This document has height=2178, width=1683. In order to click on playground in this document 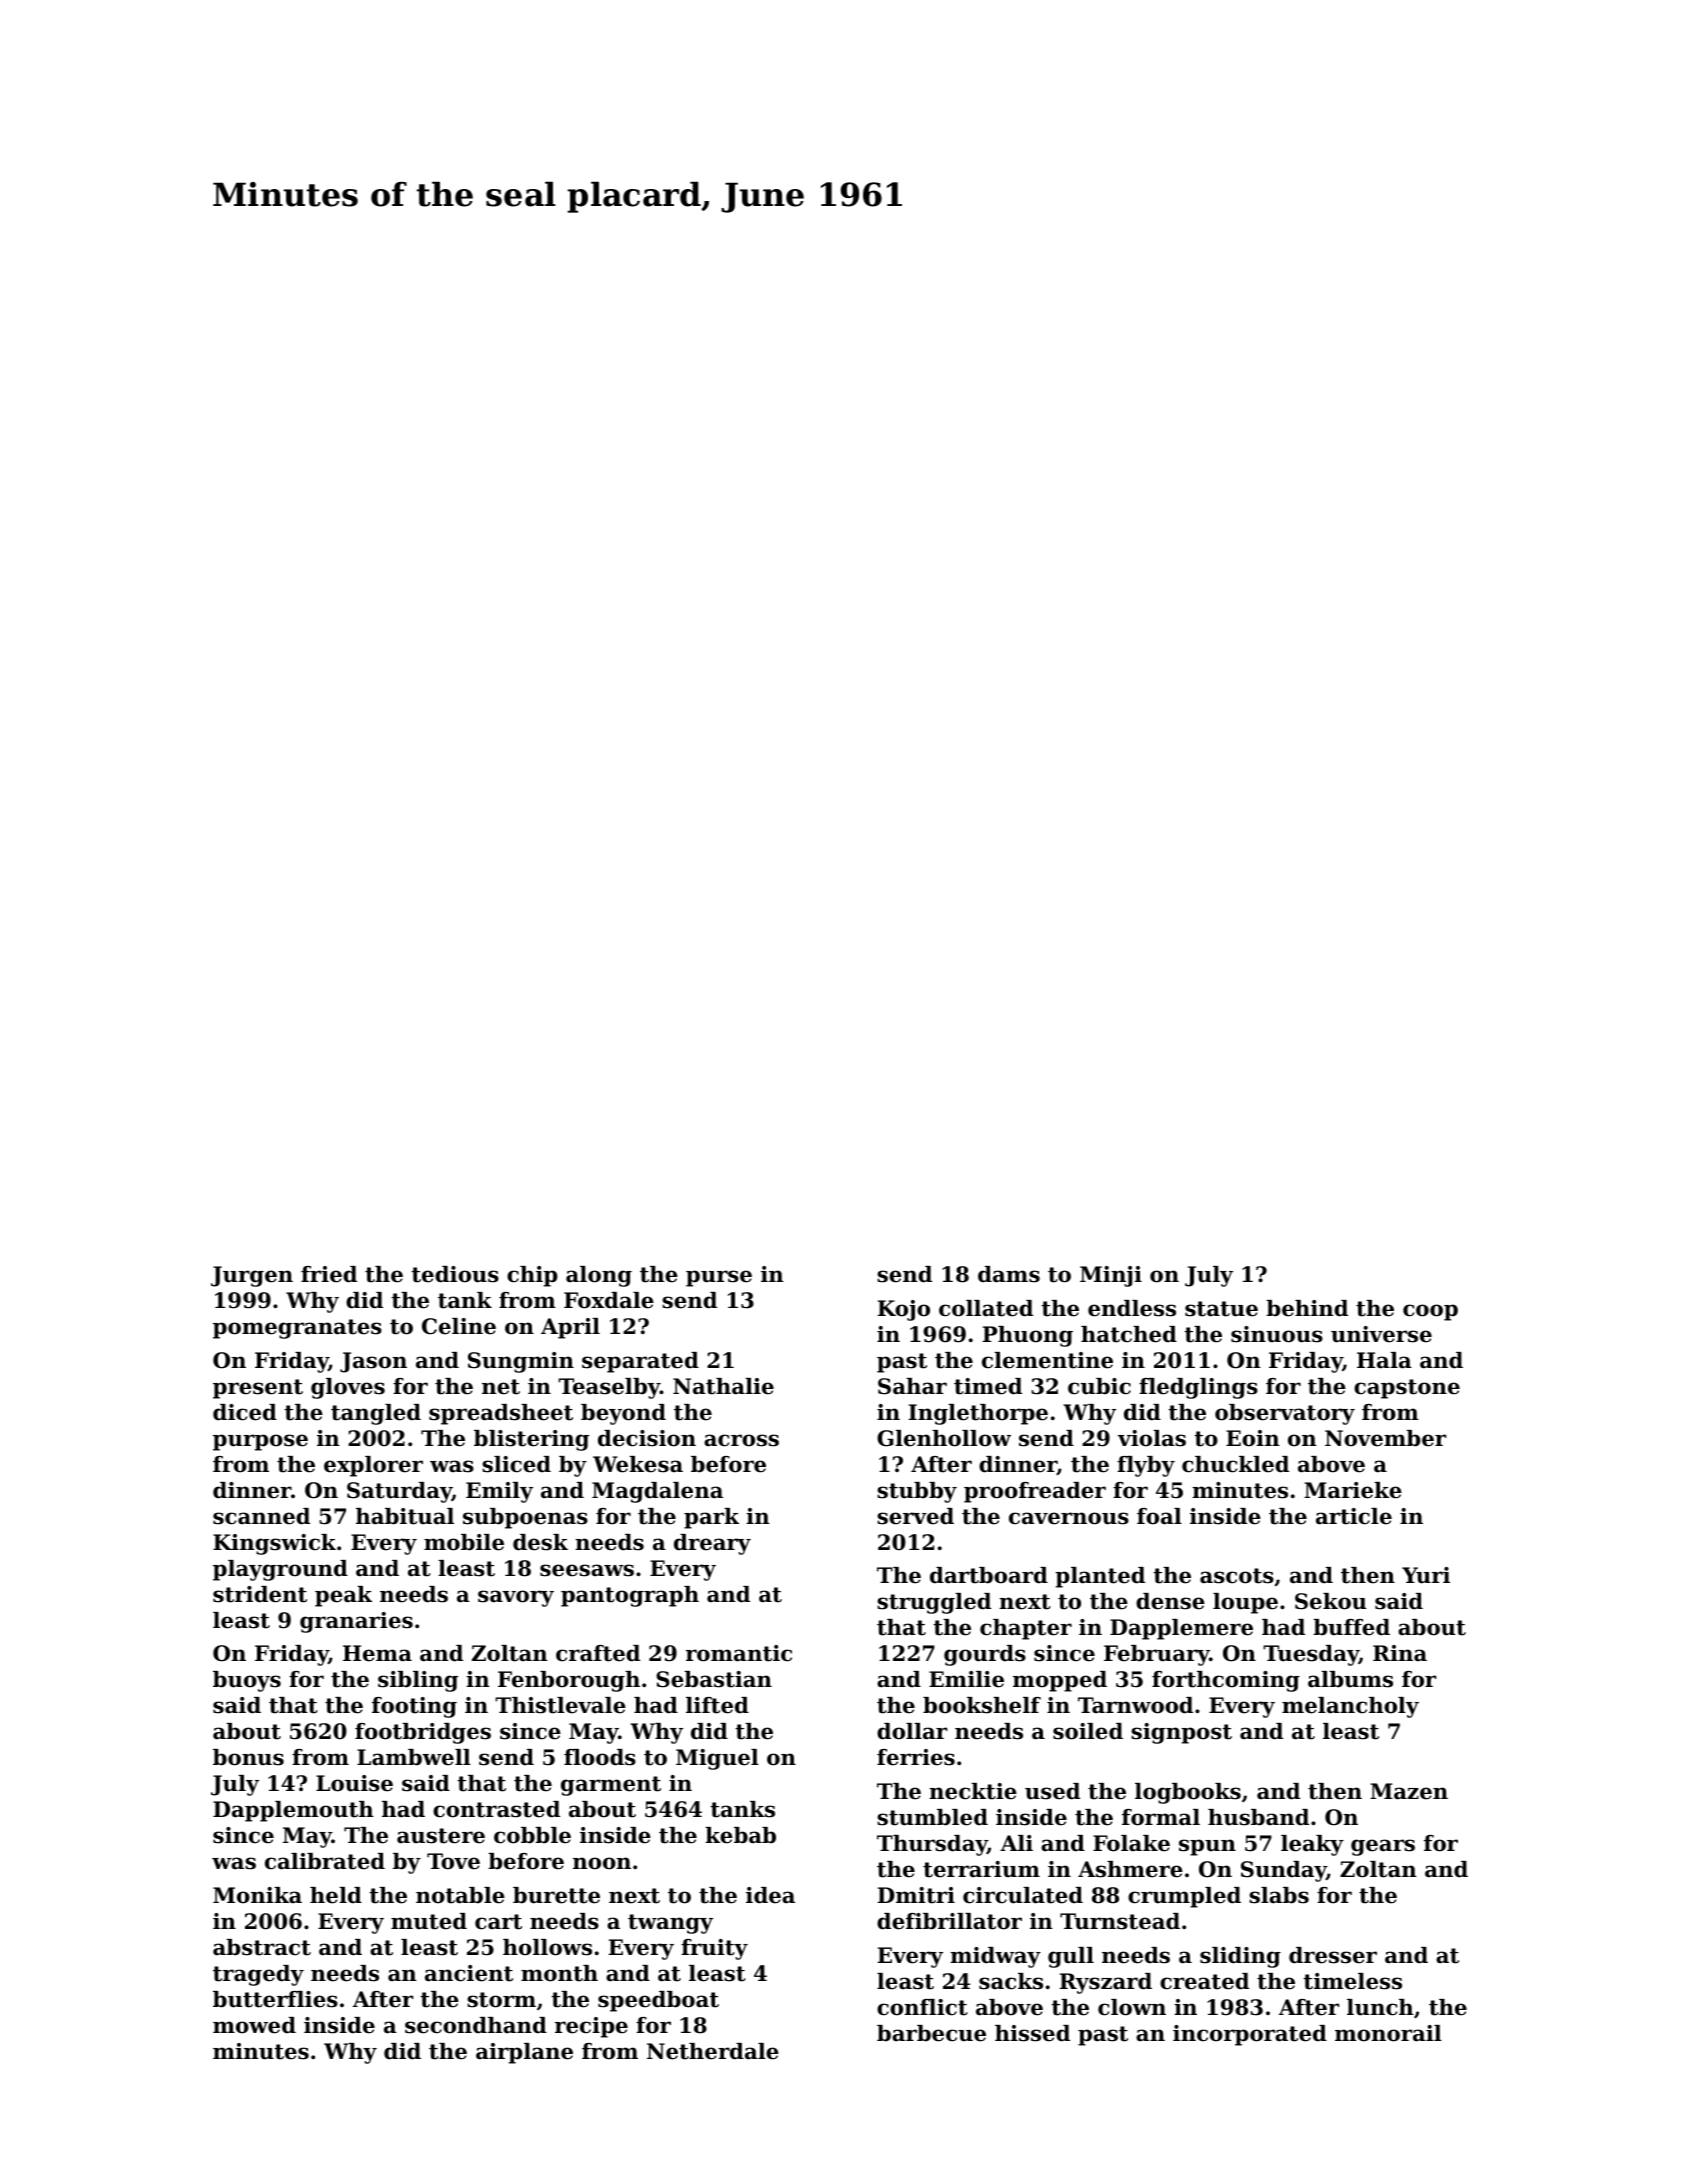, I will do `click(280, 1570)`.
